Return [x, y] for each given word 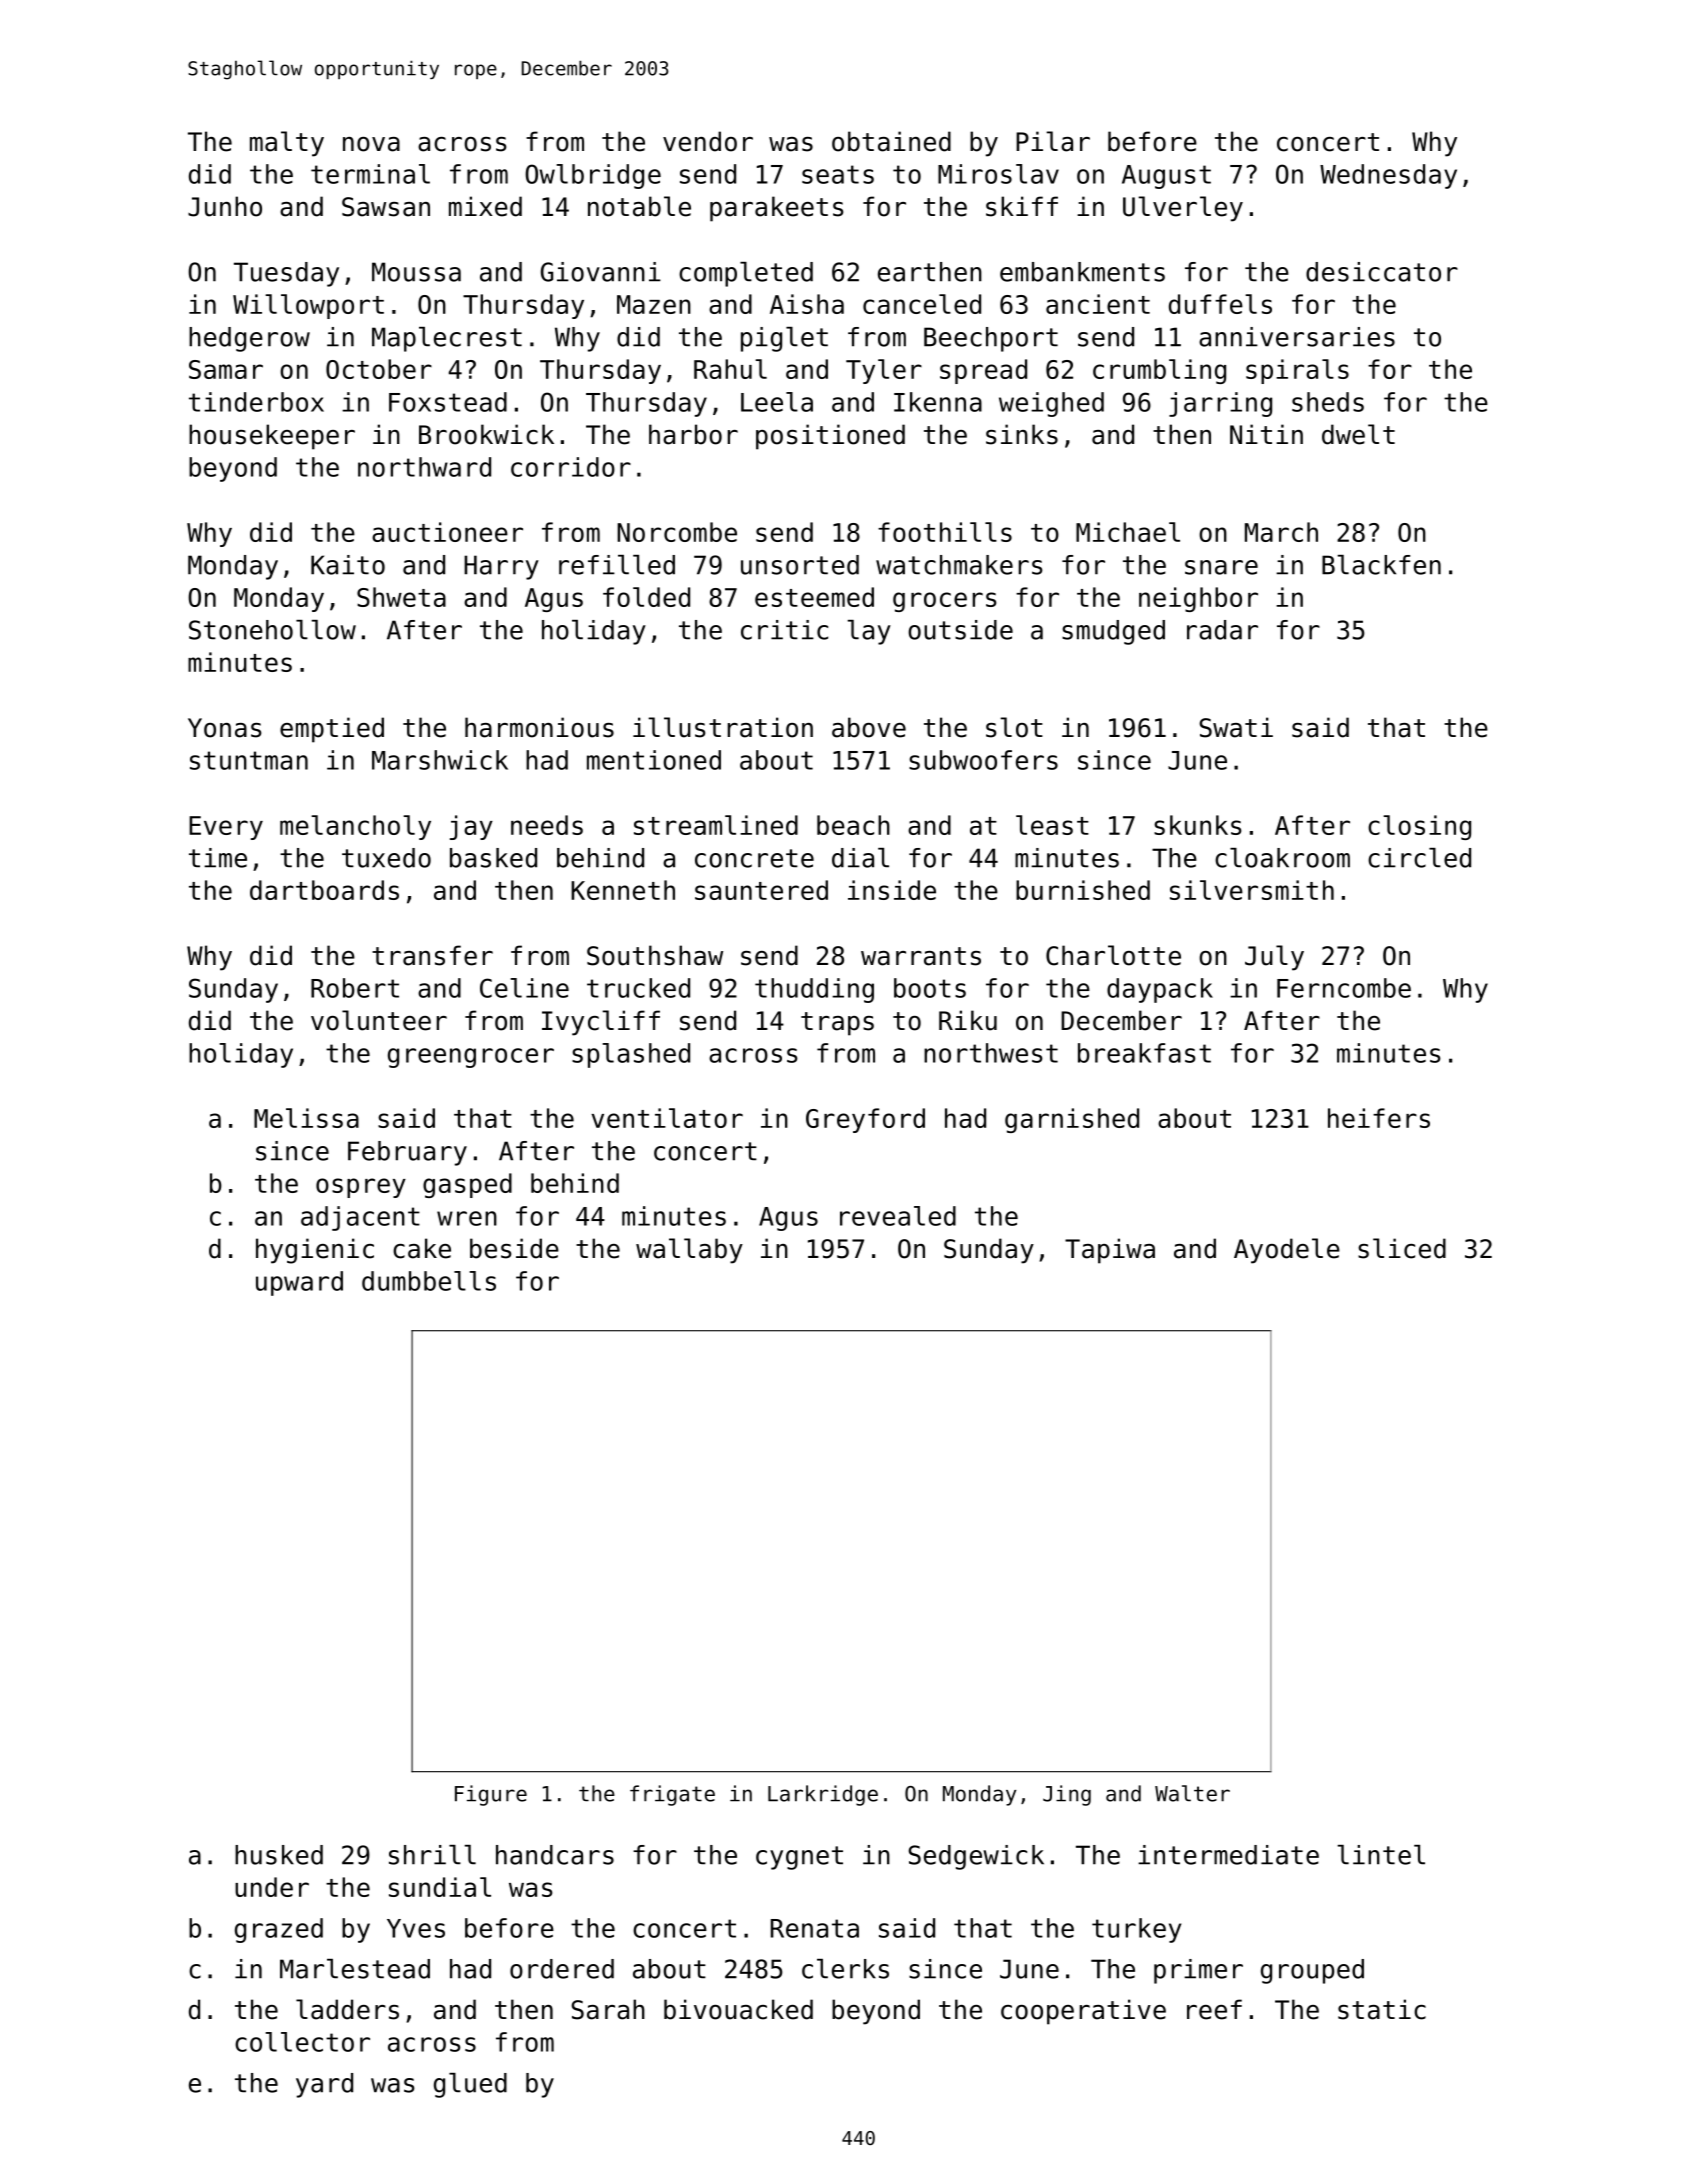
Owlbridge [593, 176]
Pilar [1053, 141]
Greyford [865, 1120]
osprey [361, 1188]
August [1166, 177]
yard [324, 2085]
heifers [1379, 1118]
